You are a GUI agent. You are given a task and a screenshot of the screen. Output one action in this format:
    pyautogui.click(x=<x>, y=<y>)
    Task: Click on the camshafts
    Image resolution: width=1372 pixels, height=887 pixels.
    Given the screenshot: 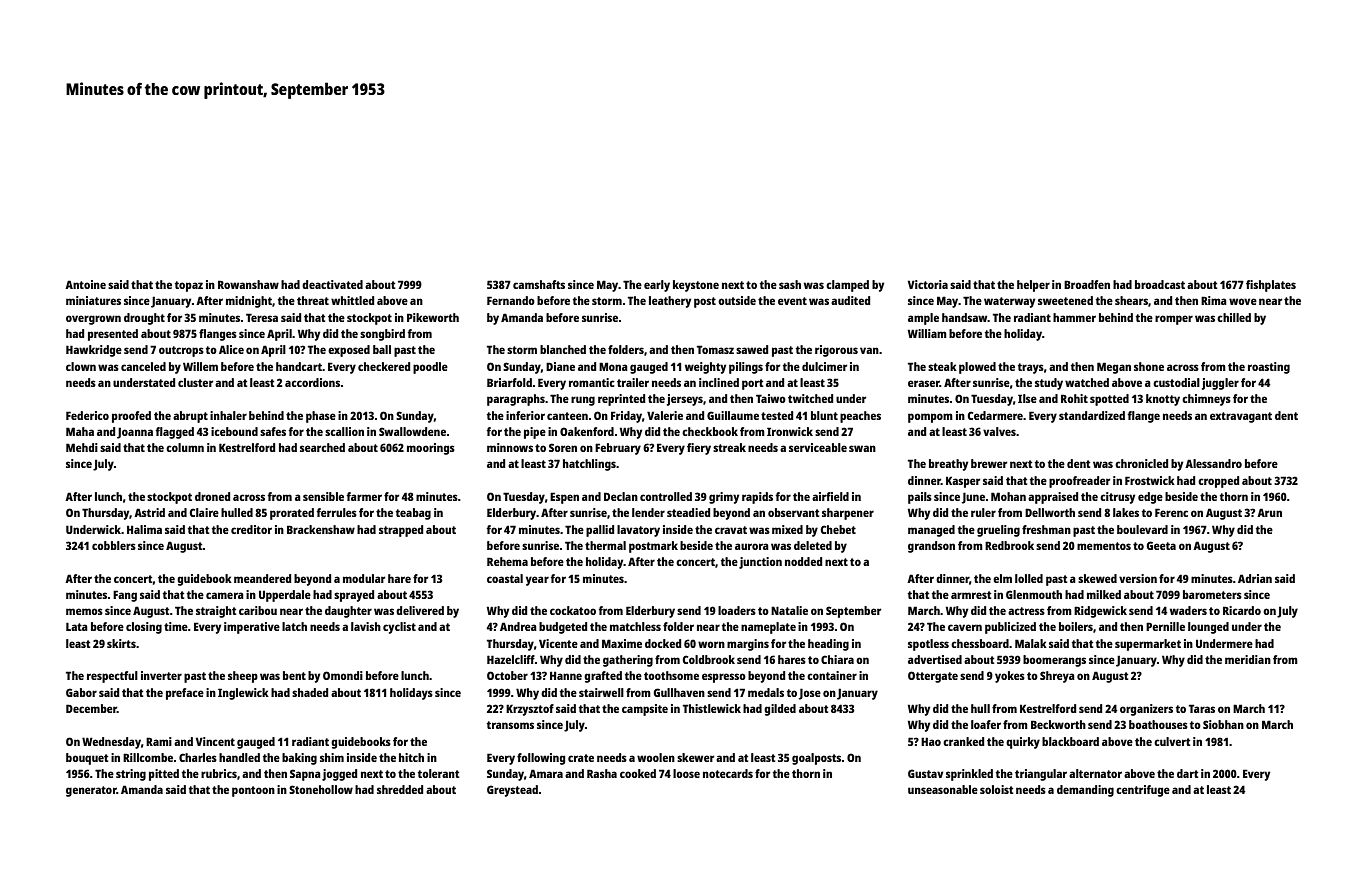 What is the action you would take?
    pyautogui.click(x=539, y=284)
